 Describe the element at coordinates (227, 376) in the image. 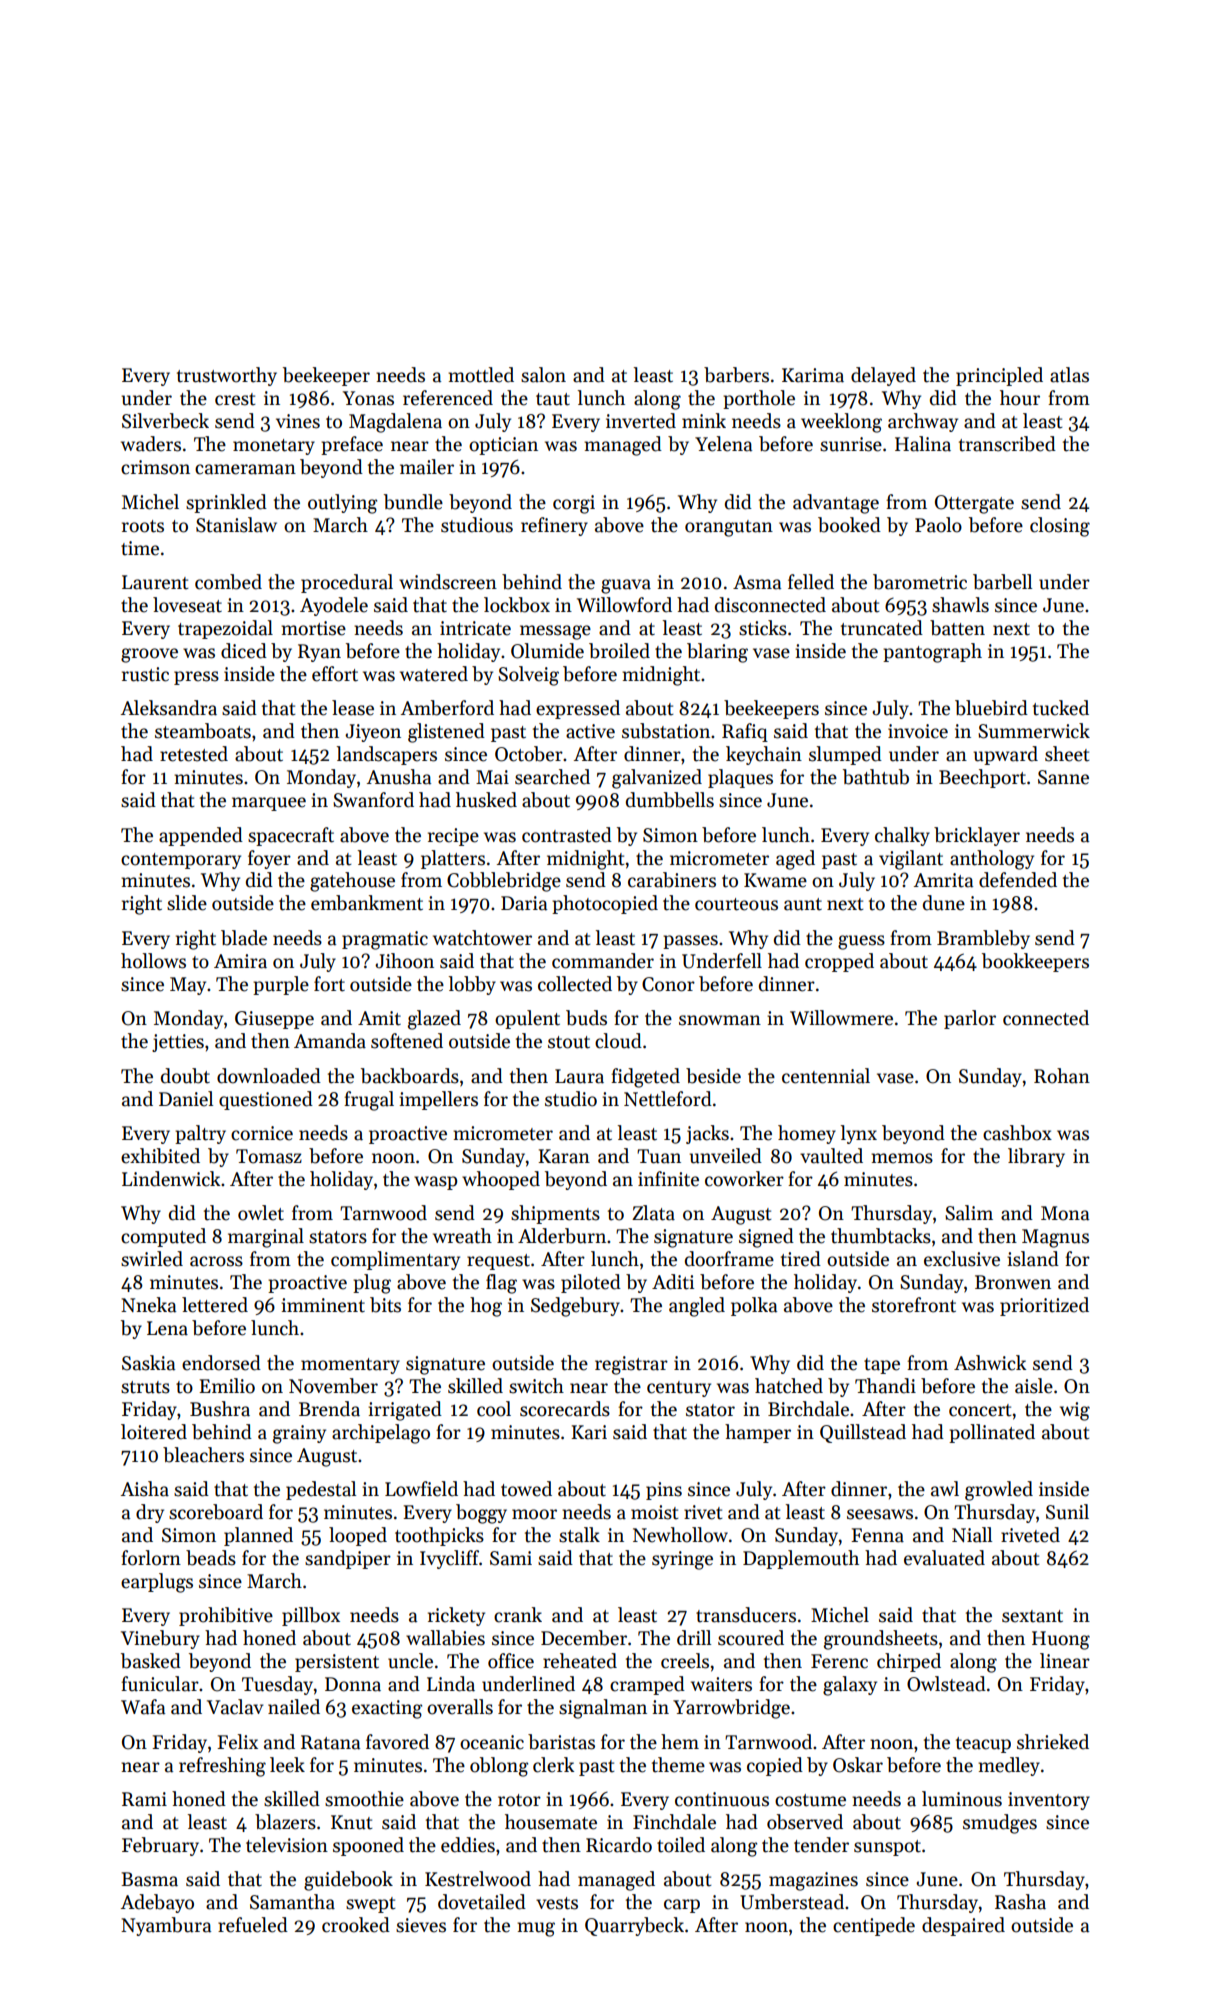

I see `trustworthy` at that location.
